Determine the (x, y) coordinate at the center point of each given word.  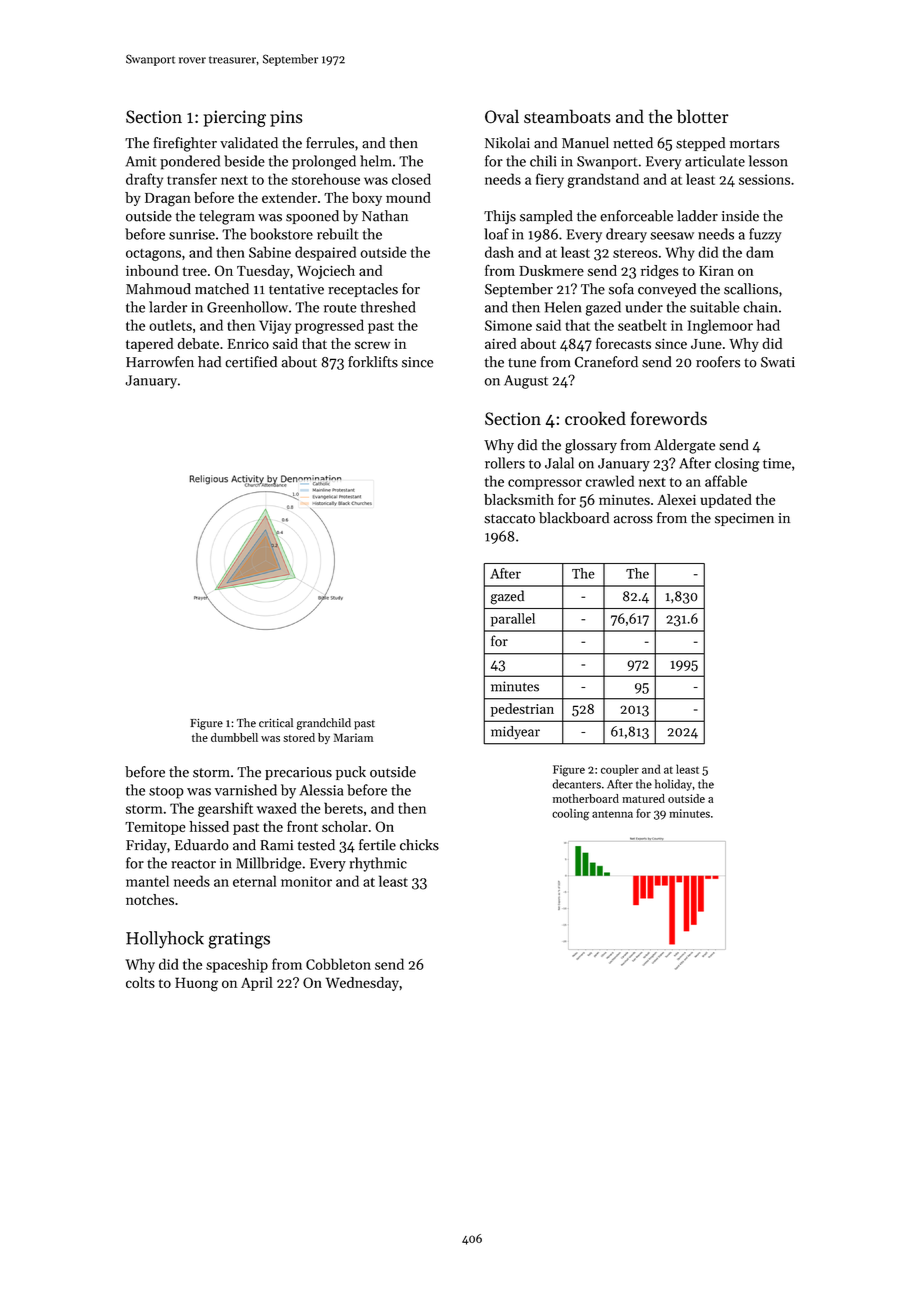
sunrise (192, 234)
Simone (508, 325)
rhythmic (378, 864)
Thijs (500, 217)
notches (150, 899)
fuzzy (765, 235)
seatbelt (642, 325)
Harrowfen (160, 362)
